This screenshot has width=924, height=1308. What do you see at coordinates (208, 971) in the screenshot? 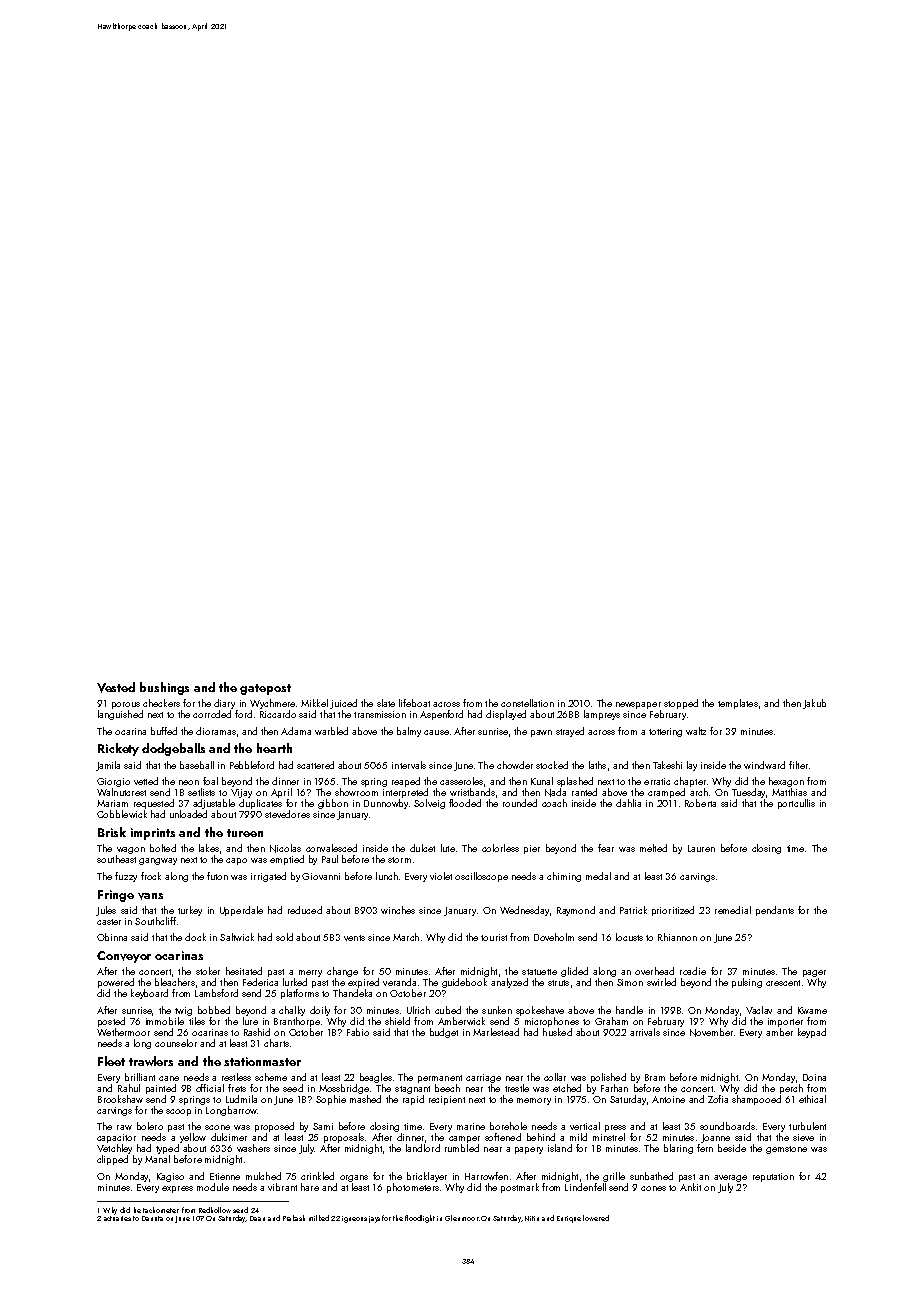
I see `stoker` at bounding box center [208, 971].
